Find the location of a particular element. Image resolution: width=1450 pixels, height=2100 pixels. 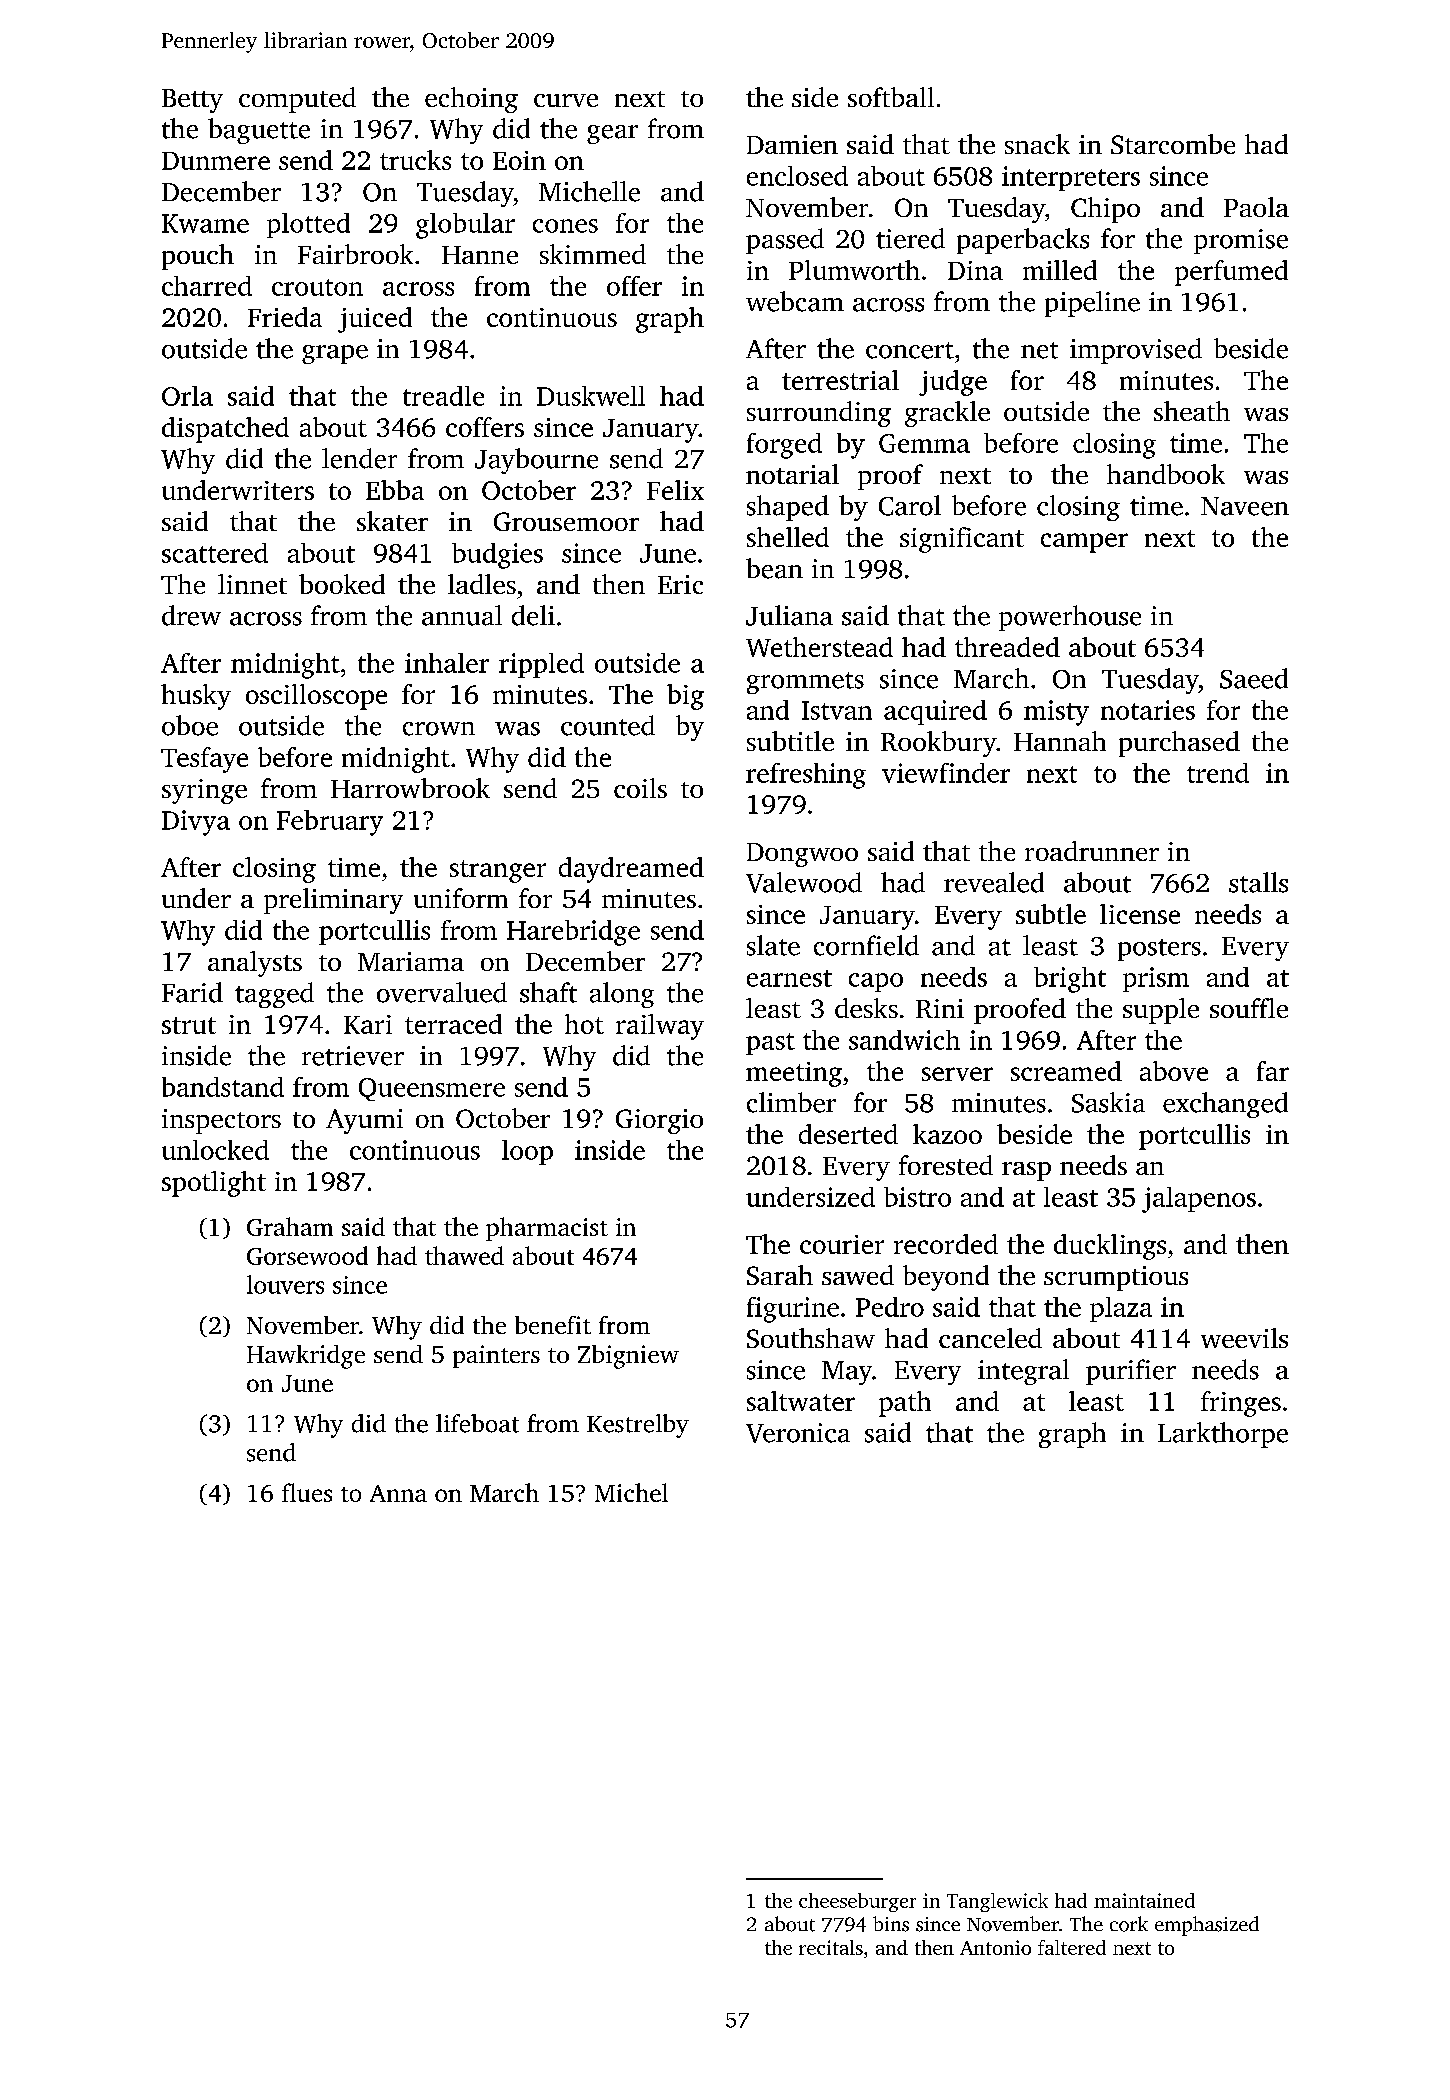

Divya is located at coordinates (196, 823).
